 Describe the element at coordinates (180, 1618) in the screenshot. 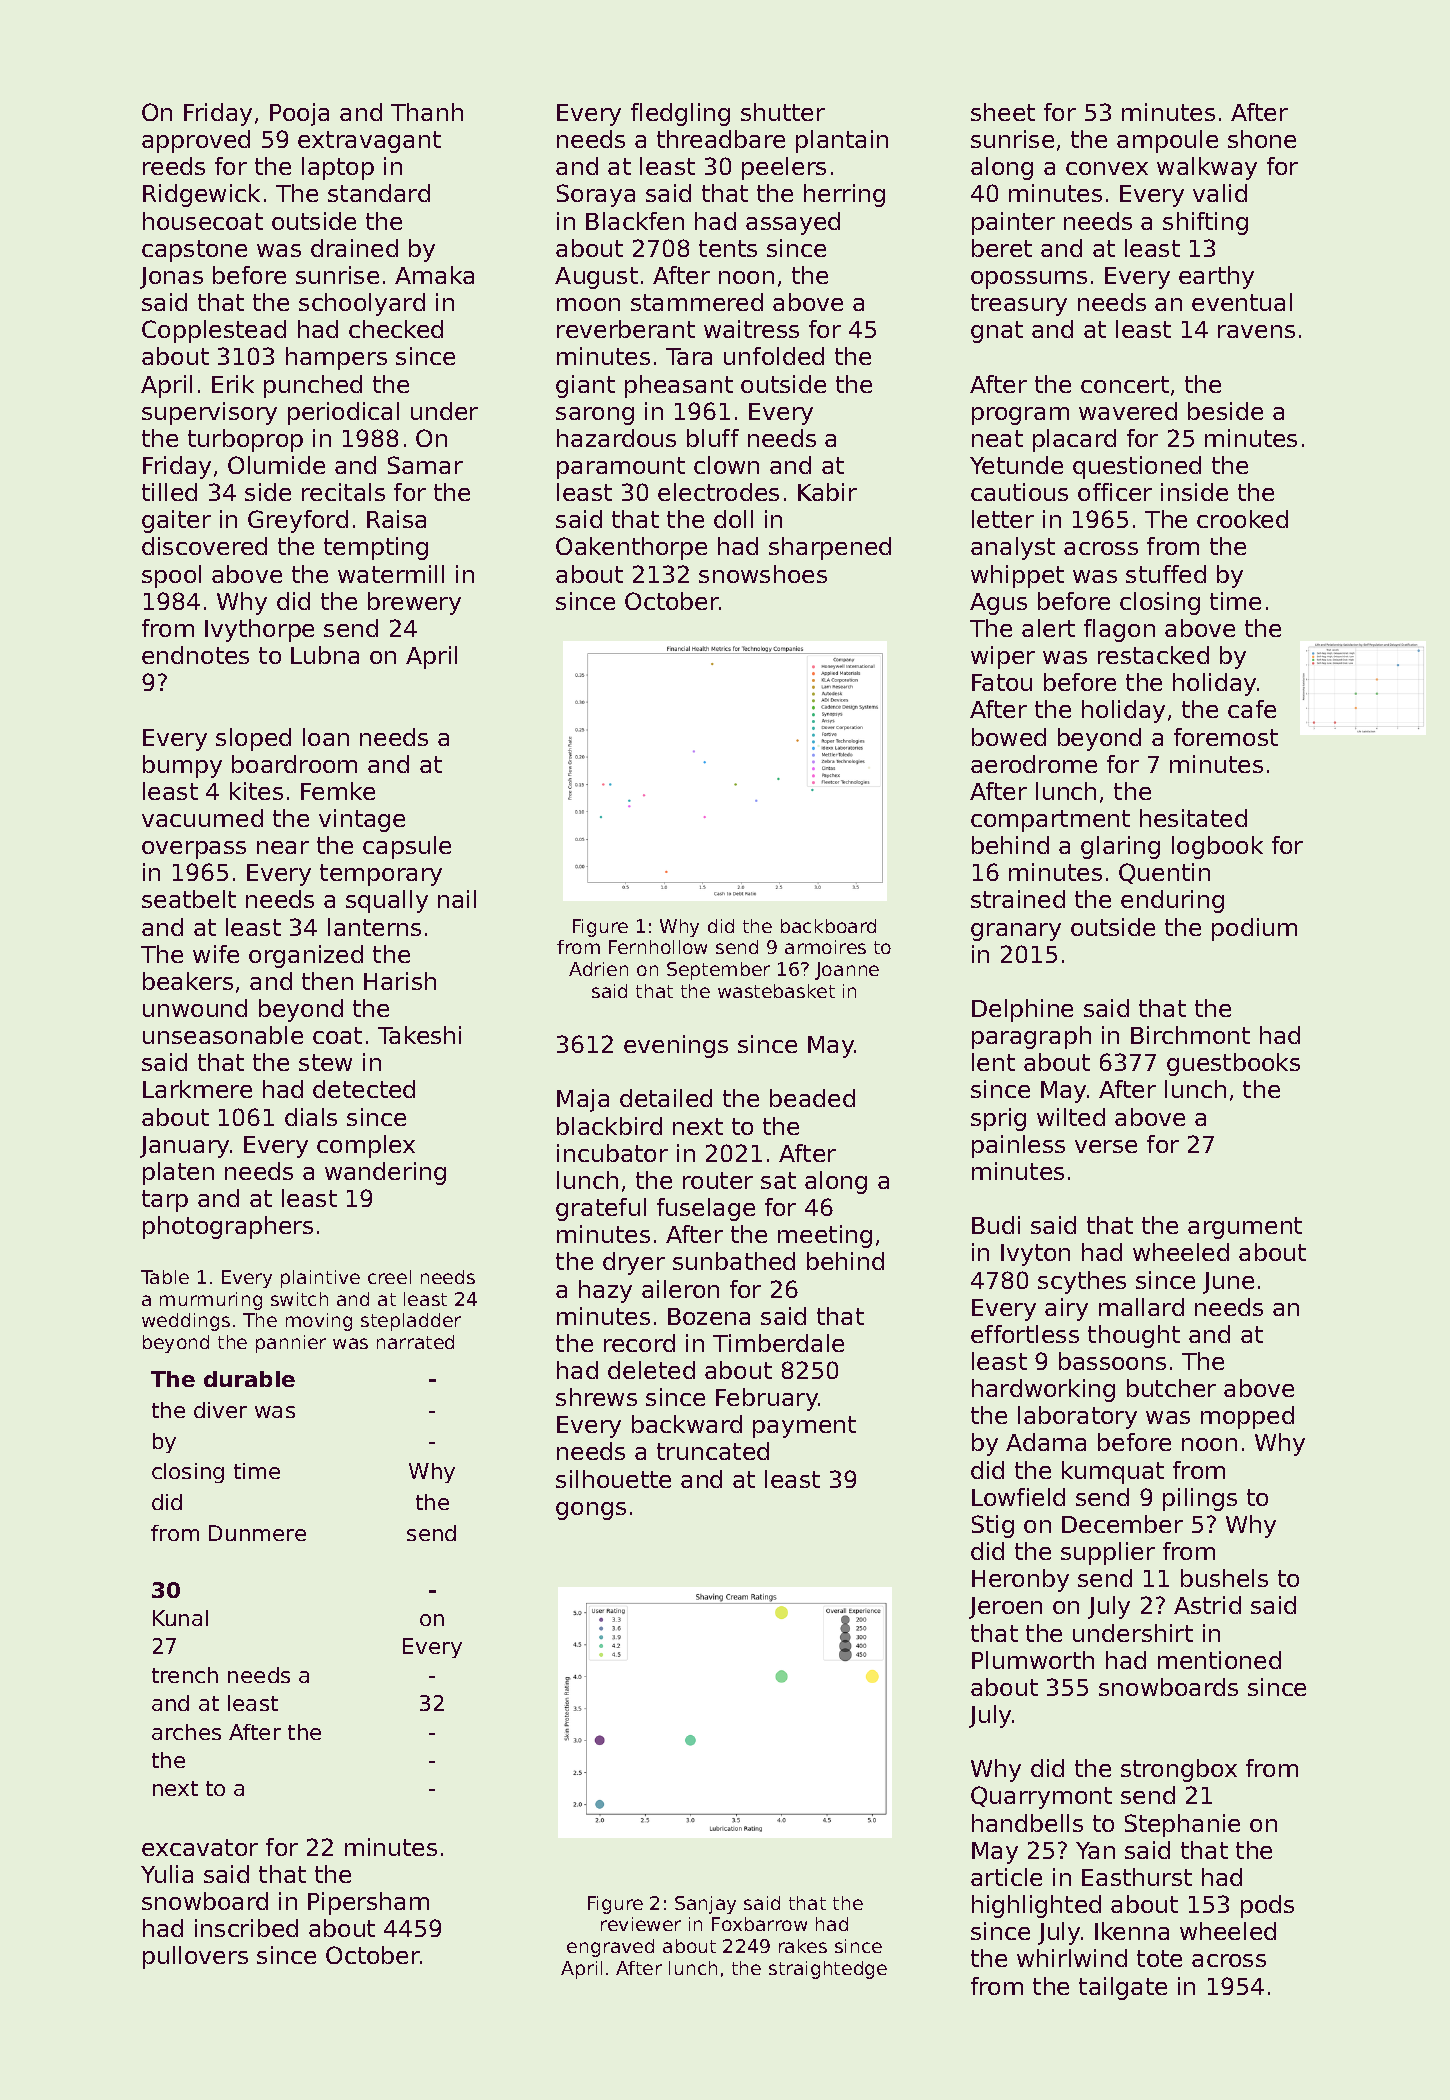

I see `Kunal` at that location.
